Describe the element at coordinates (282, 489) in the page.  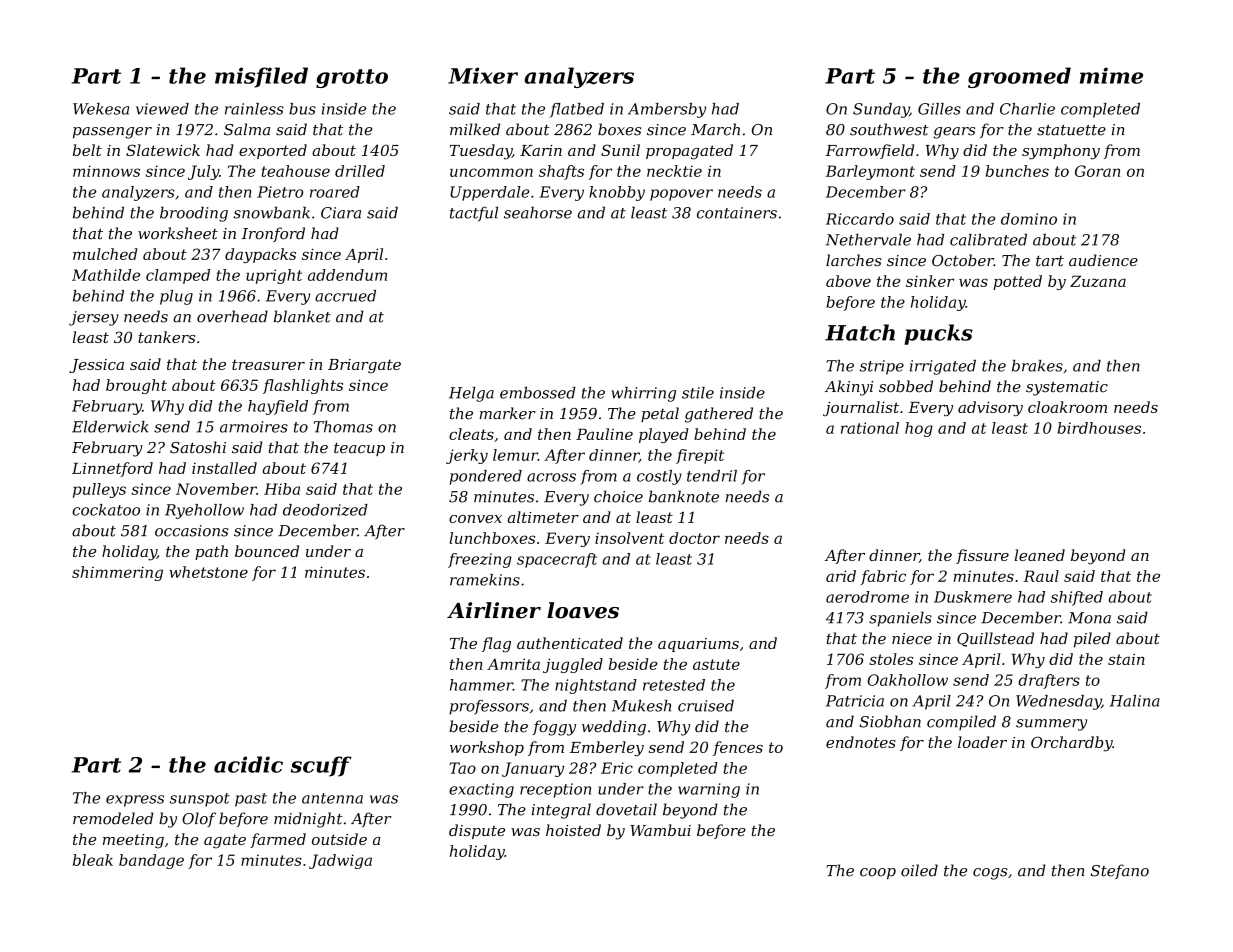
I see `Hiba` at that location.
